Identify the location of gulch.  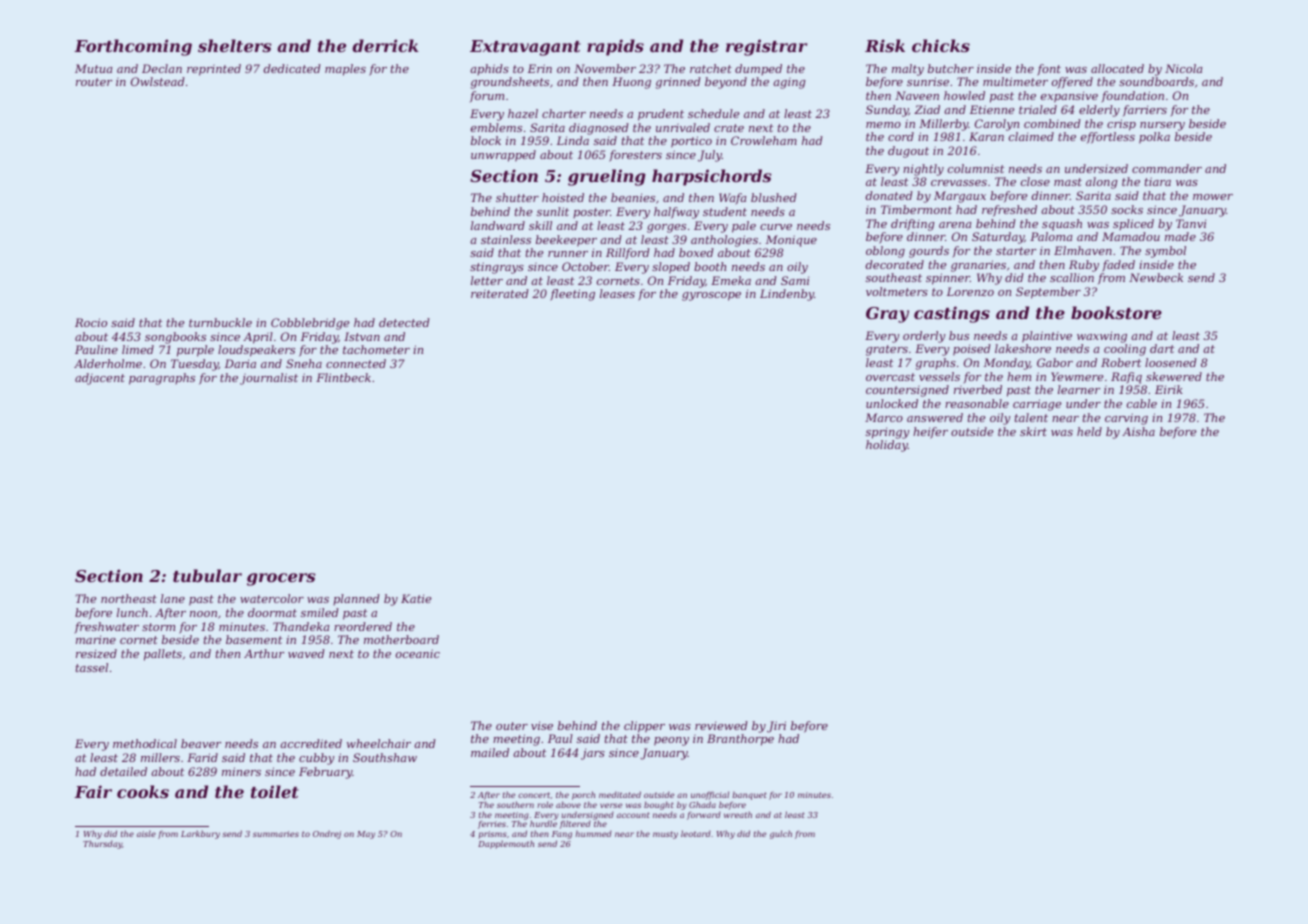
(781, 834).
